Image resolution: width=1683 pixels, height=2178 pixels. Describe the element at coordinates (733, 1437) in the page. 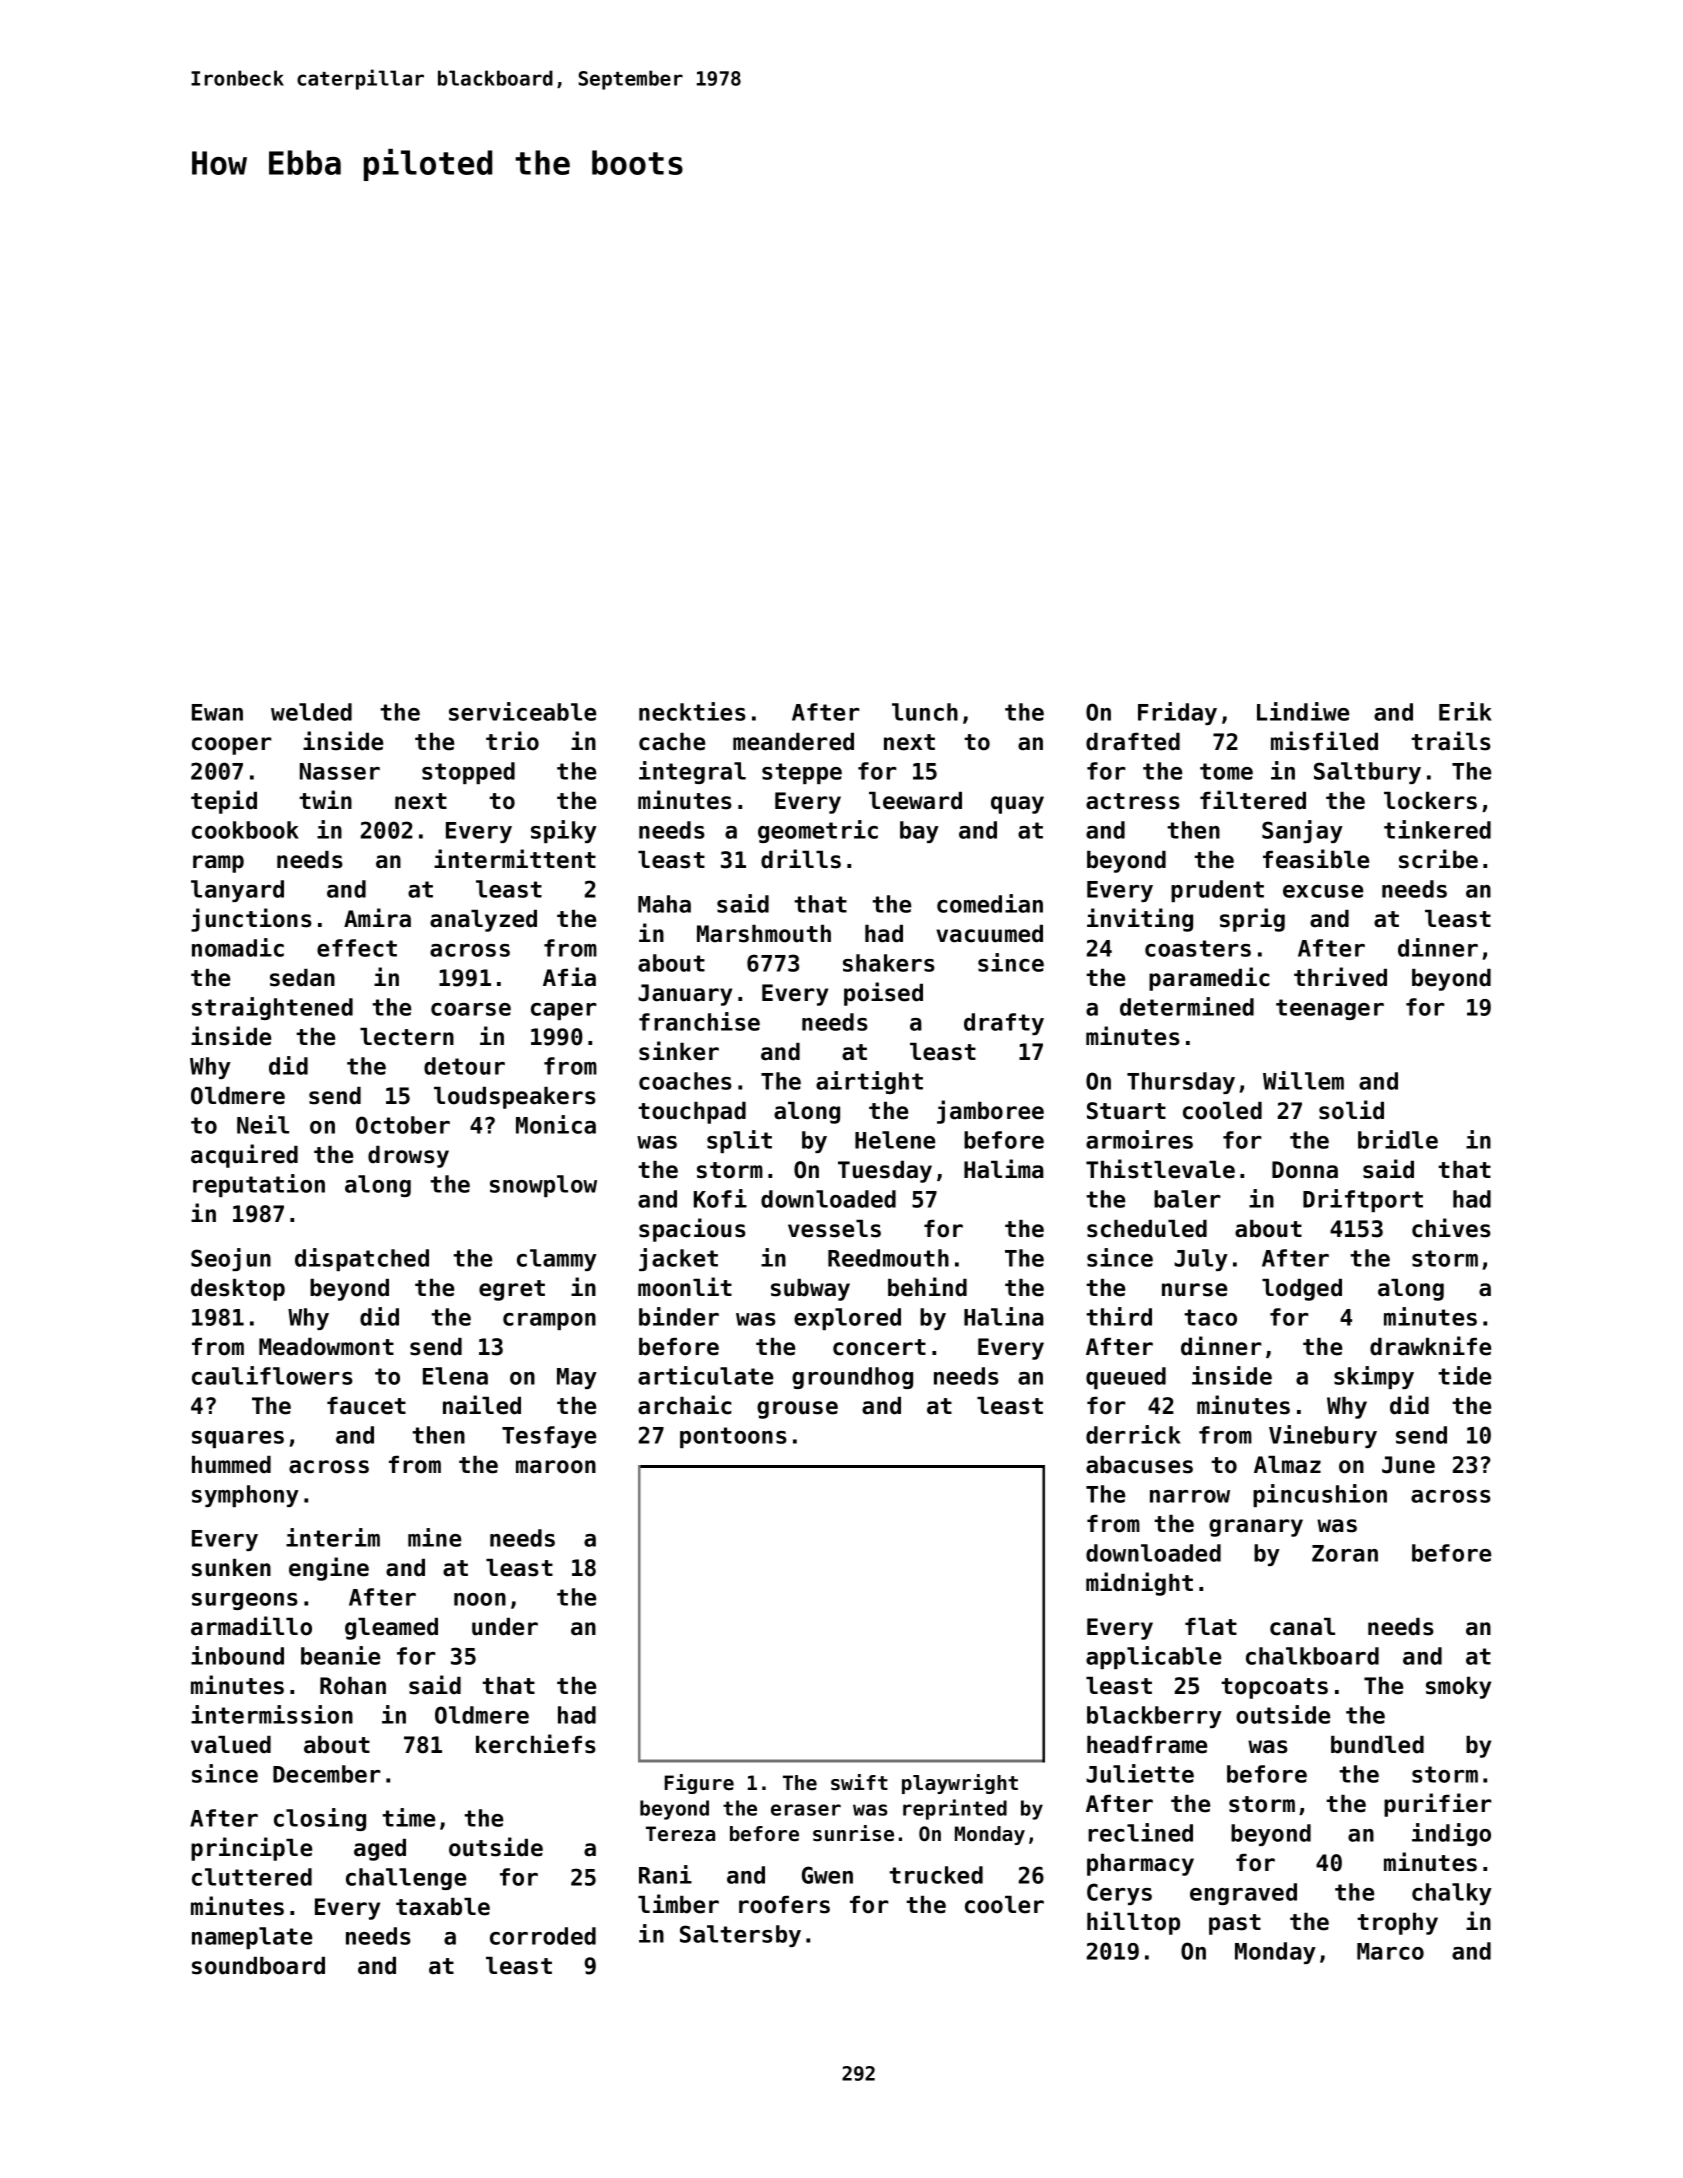

I see `pontoons` at that location.
